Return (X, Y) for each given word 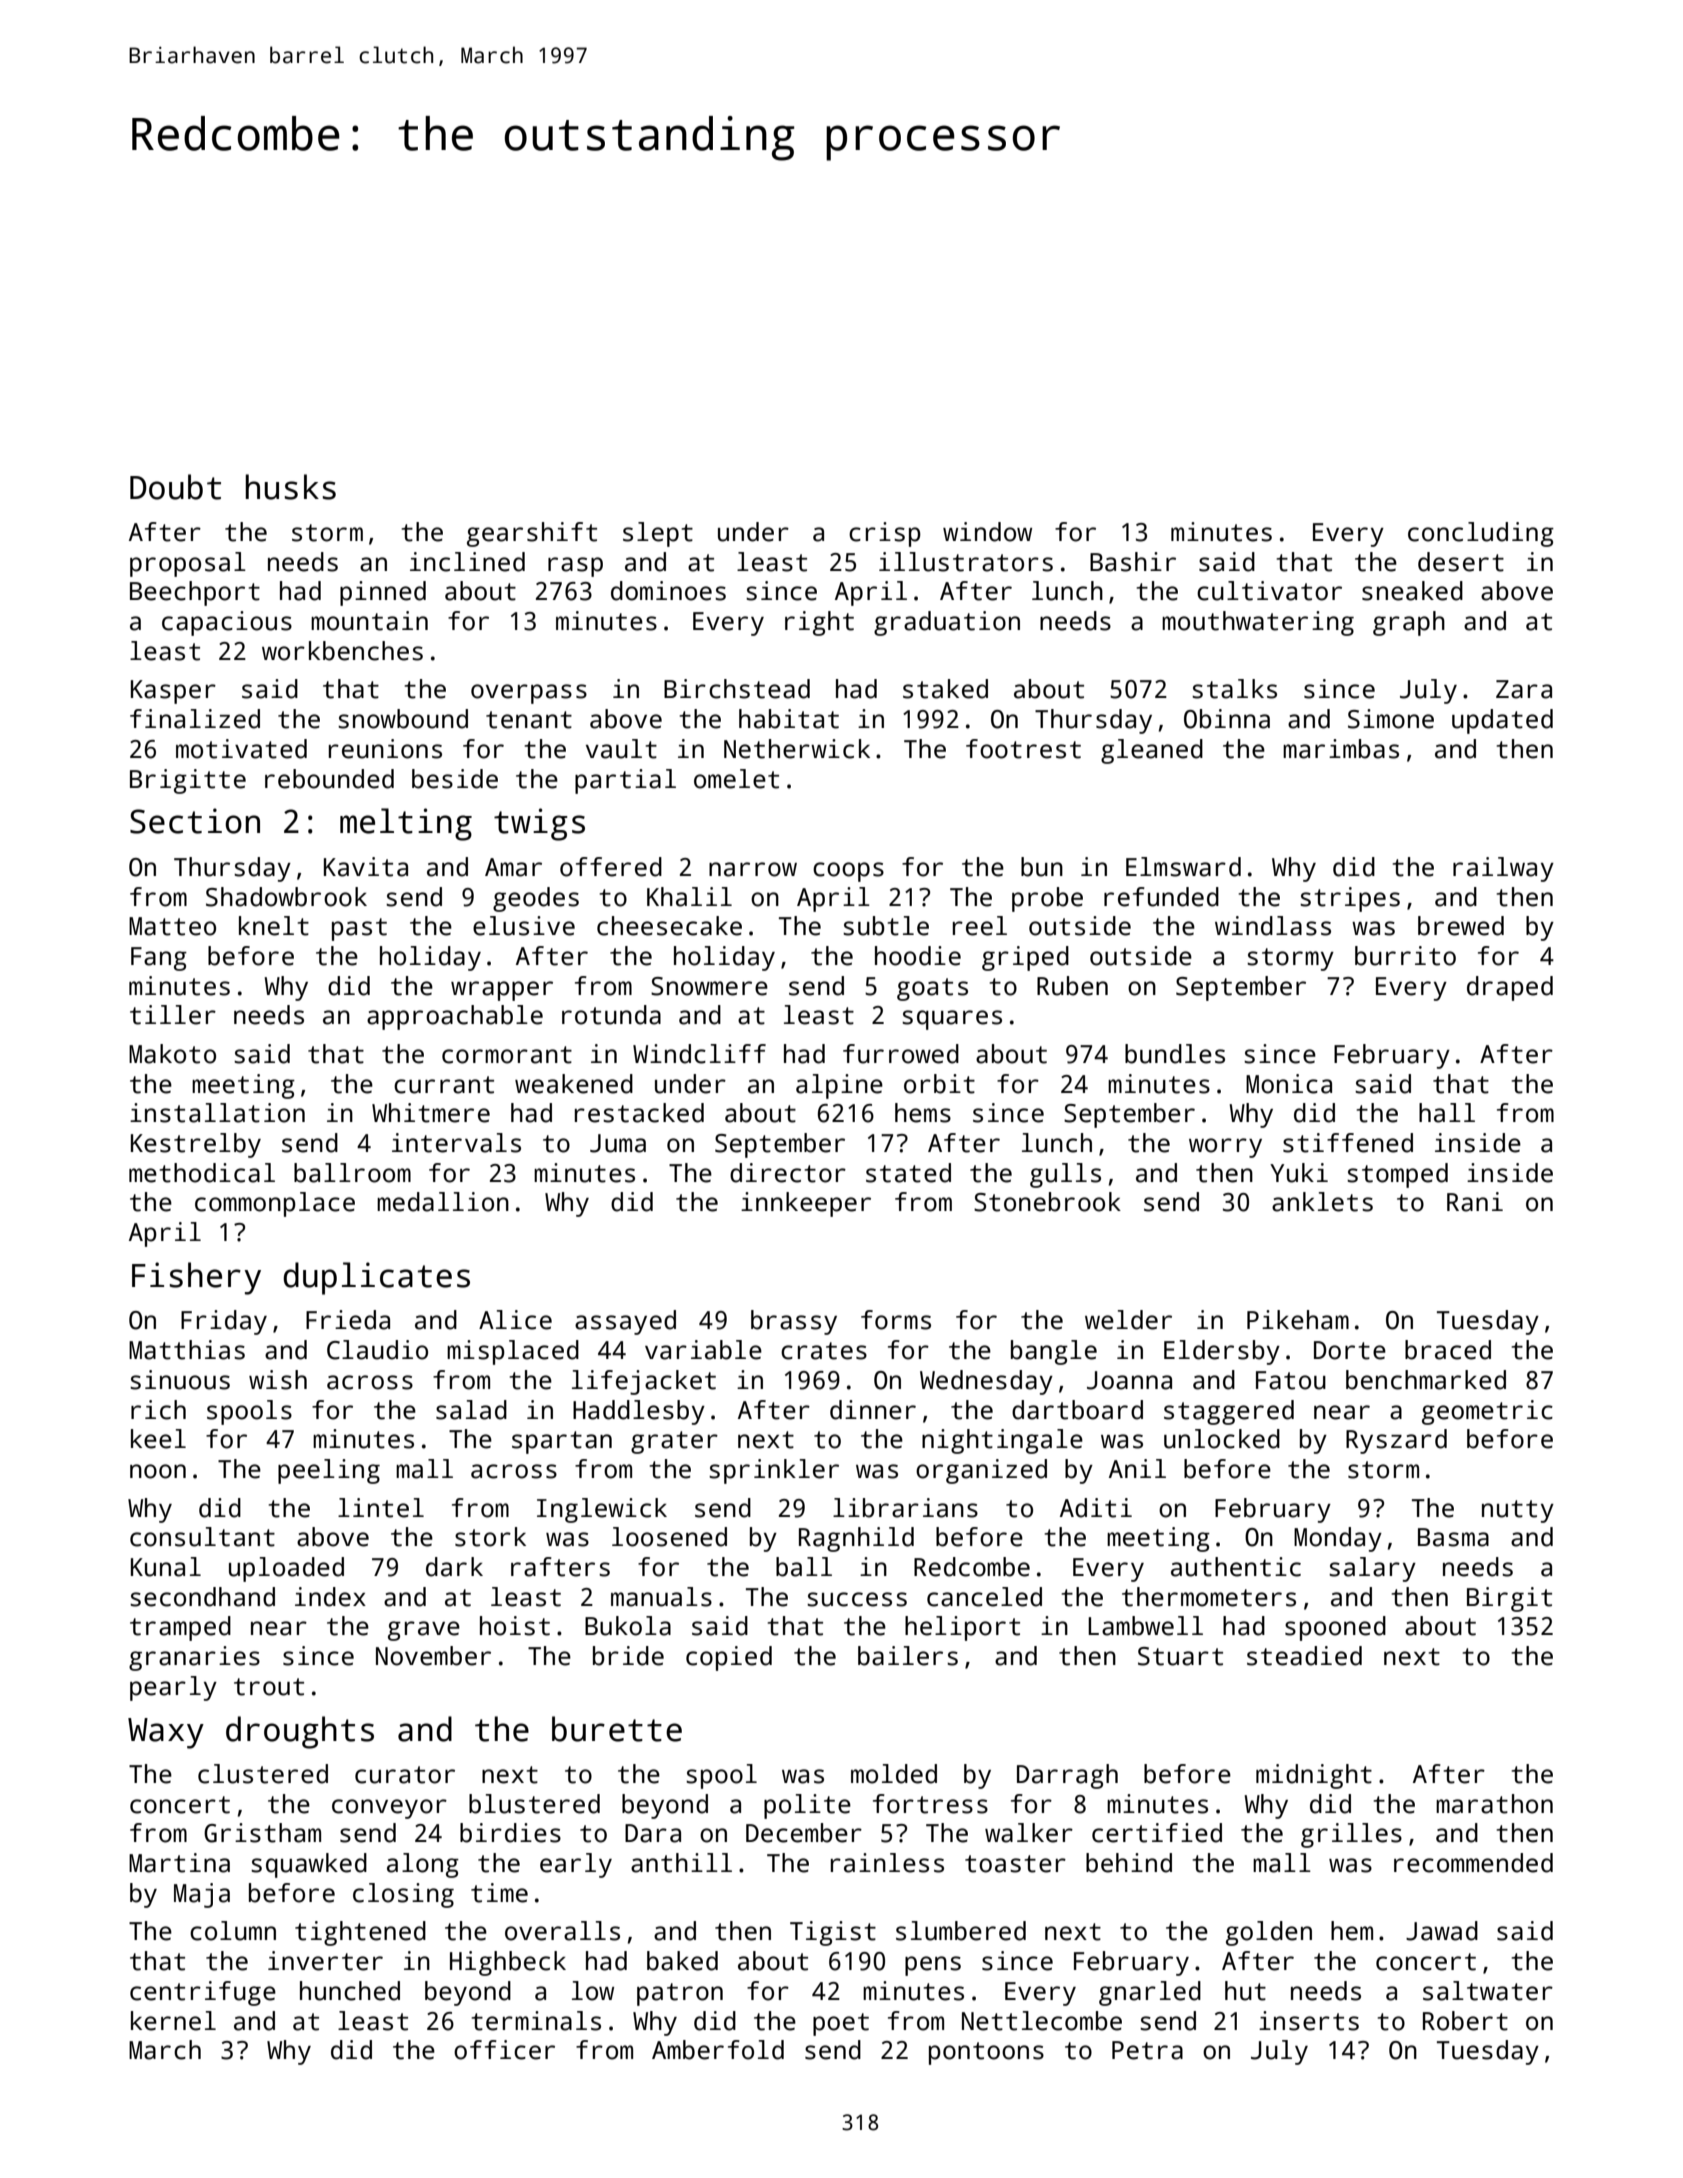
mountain (369, 621)
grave (424, 1631)
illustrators (966, 562)
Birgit (1509, 1599)
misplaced (513, 1352)
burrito (1405, 956)
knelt (274, 926)
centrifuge (203, 1993)
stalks (1234, 689)
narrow (753, 869)
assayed (625, 1322)
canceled (984, 1597)
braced (1448, 1350)
